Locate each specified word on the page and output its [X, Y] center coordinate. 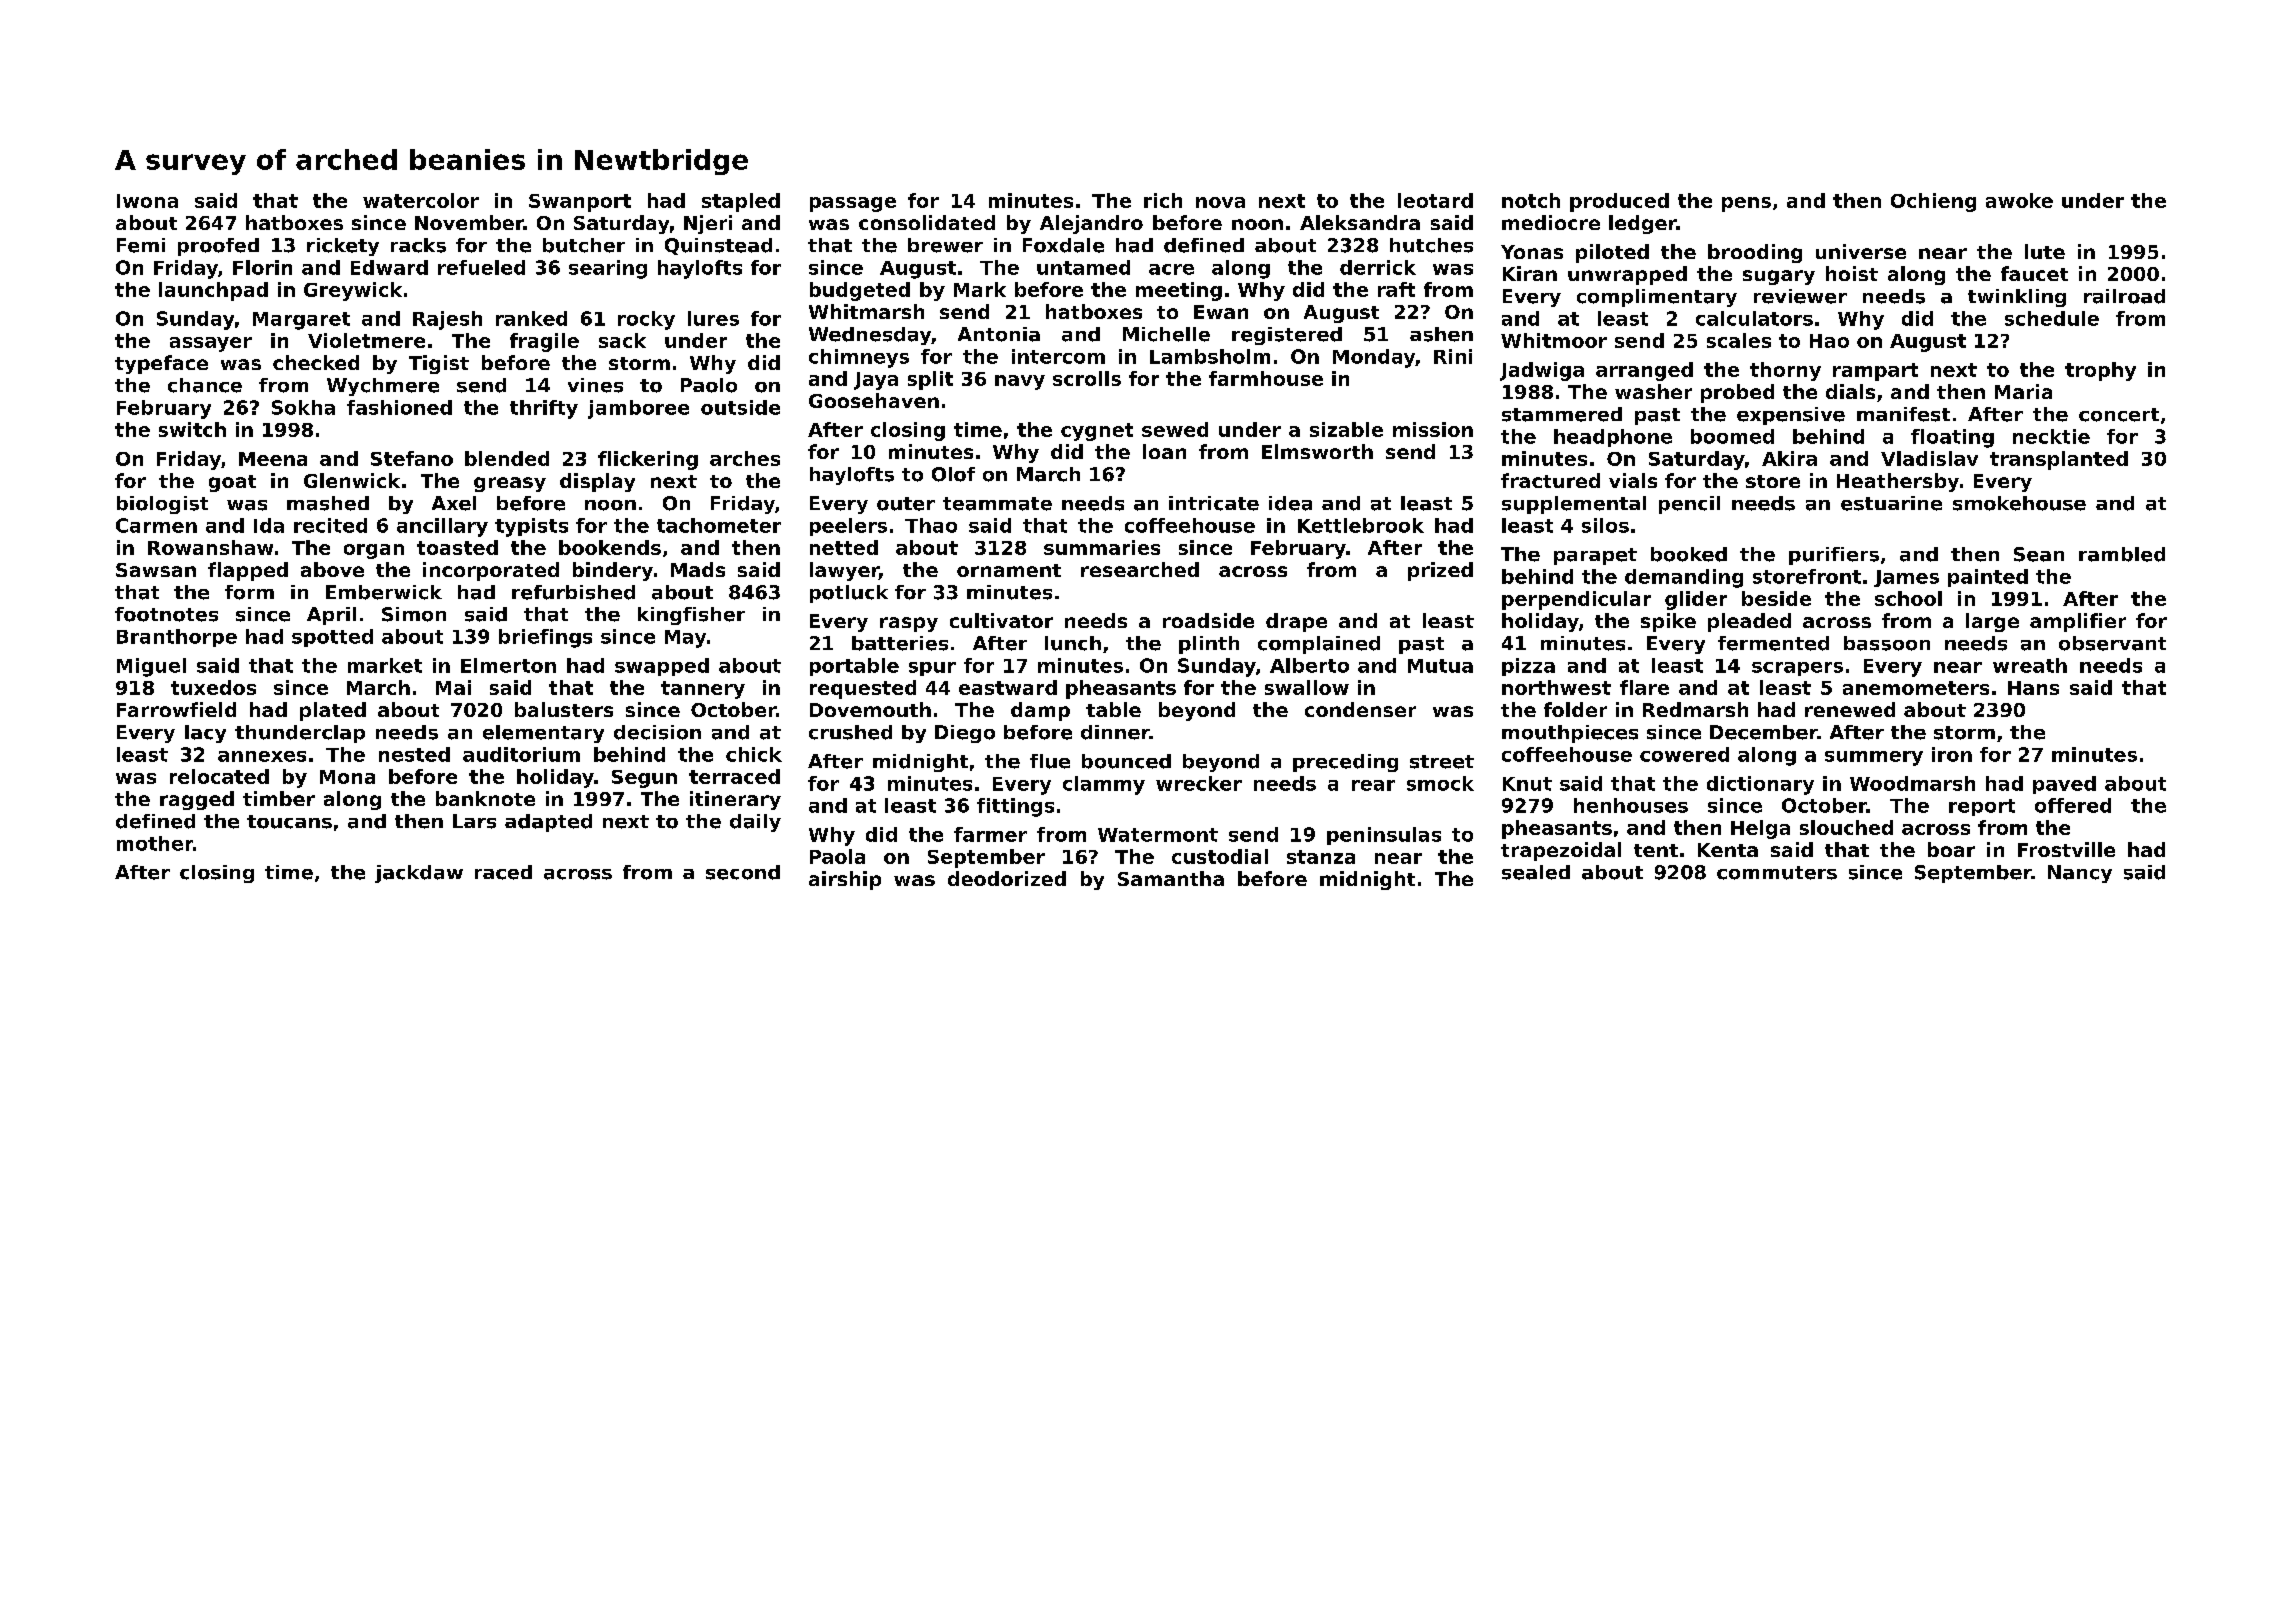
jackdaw [419, 874]
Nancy [2080, 874]
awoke [2019, 200]
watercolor [421, 200]
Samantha [1171, 878]
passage [853, 204]
